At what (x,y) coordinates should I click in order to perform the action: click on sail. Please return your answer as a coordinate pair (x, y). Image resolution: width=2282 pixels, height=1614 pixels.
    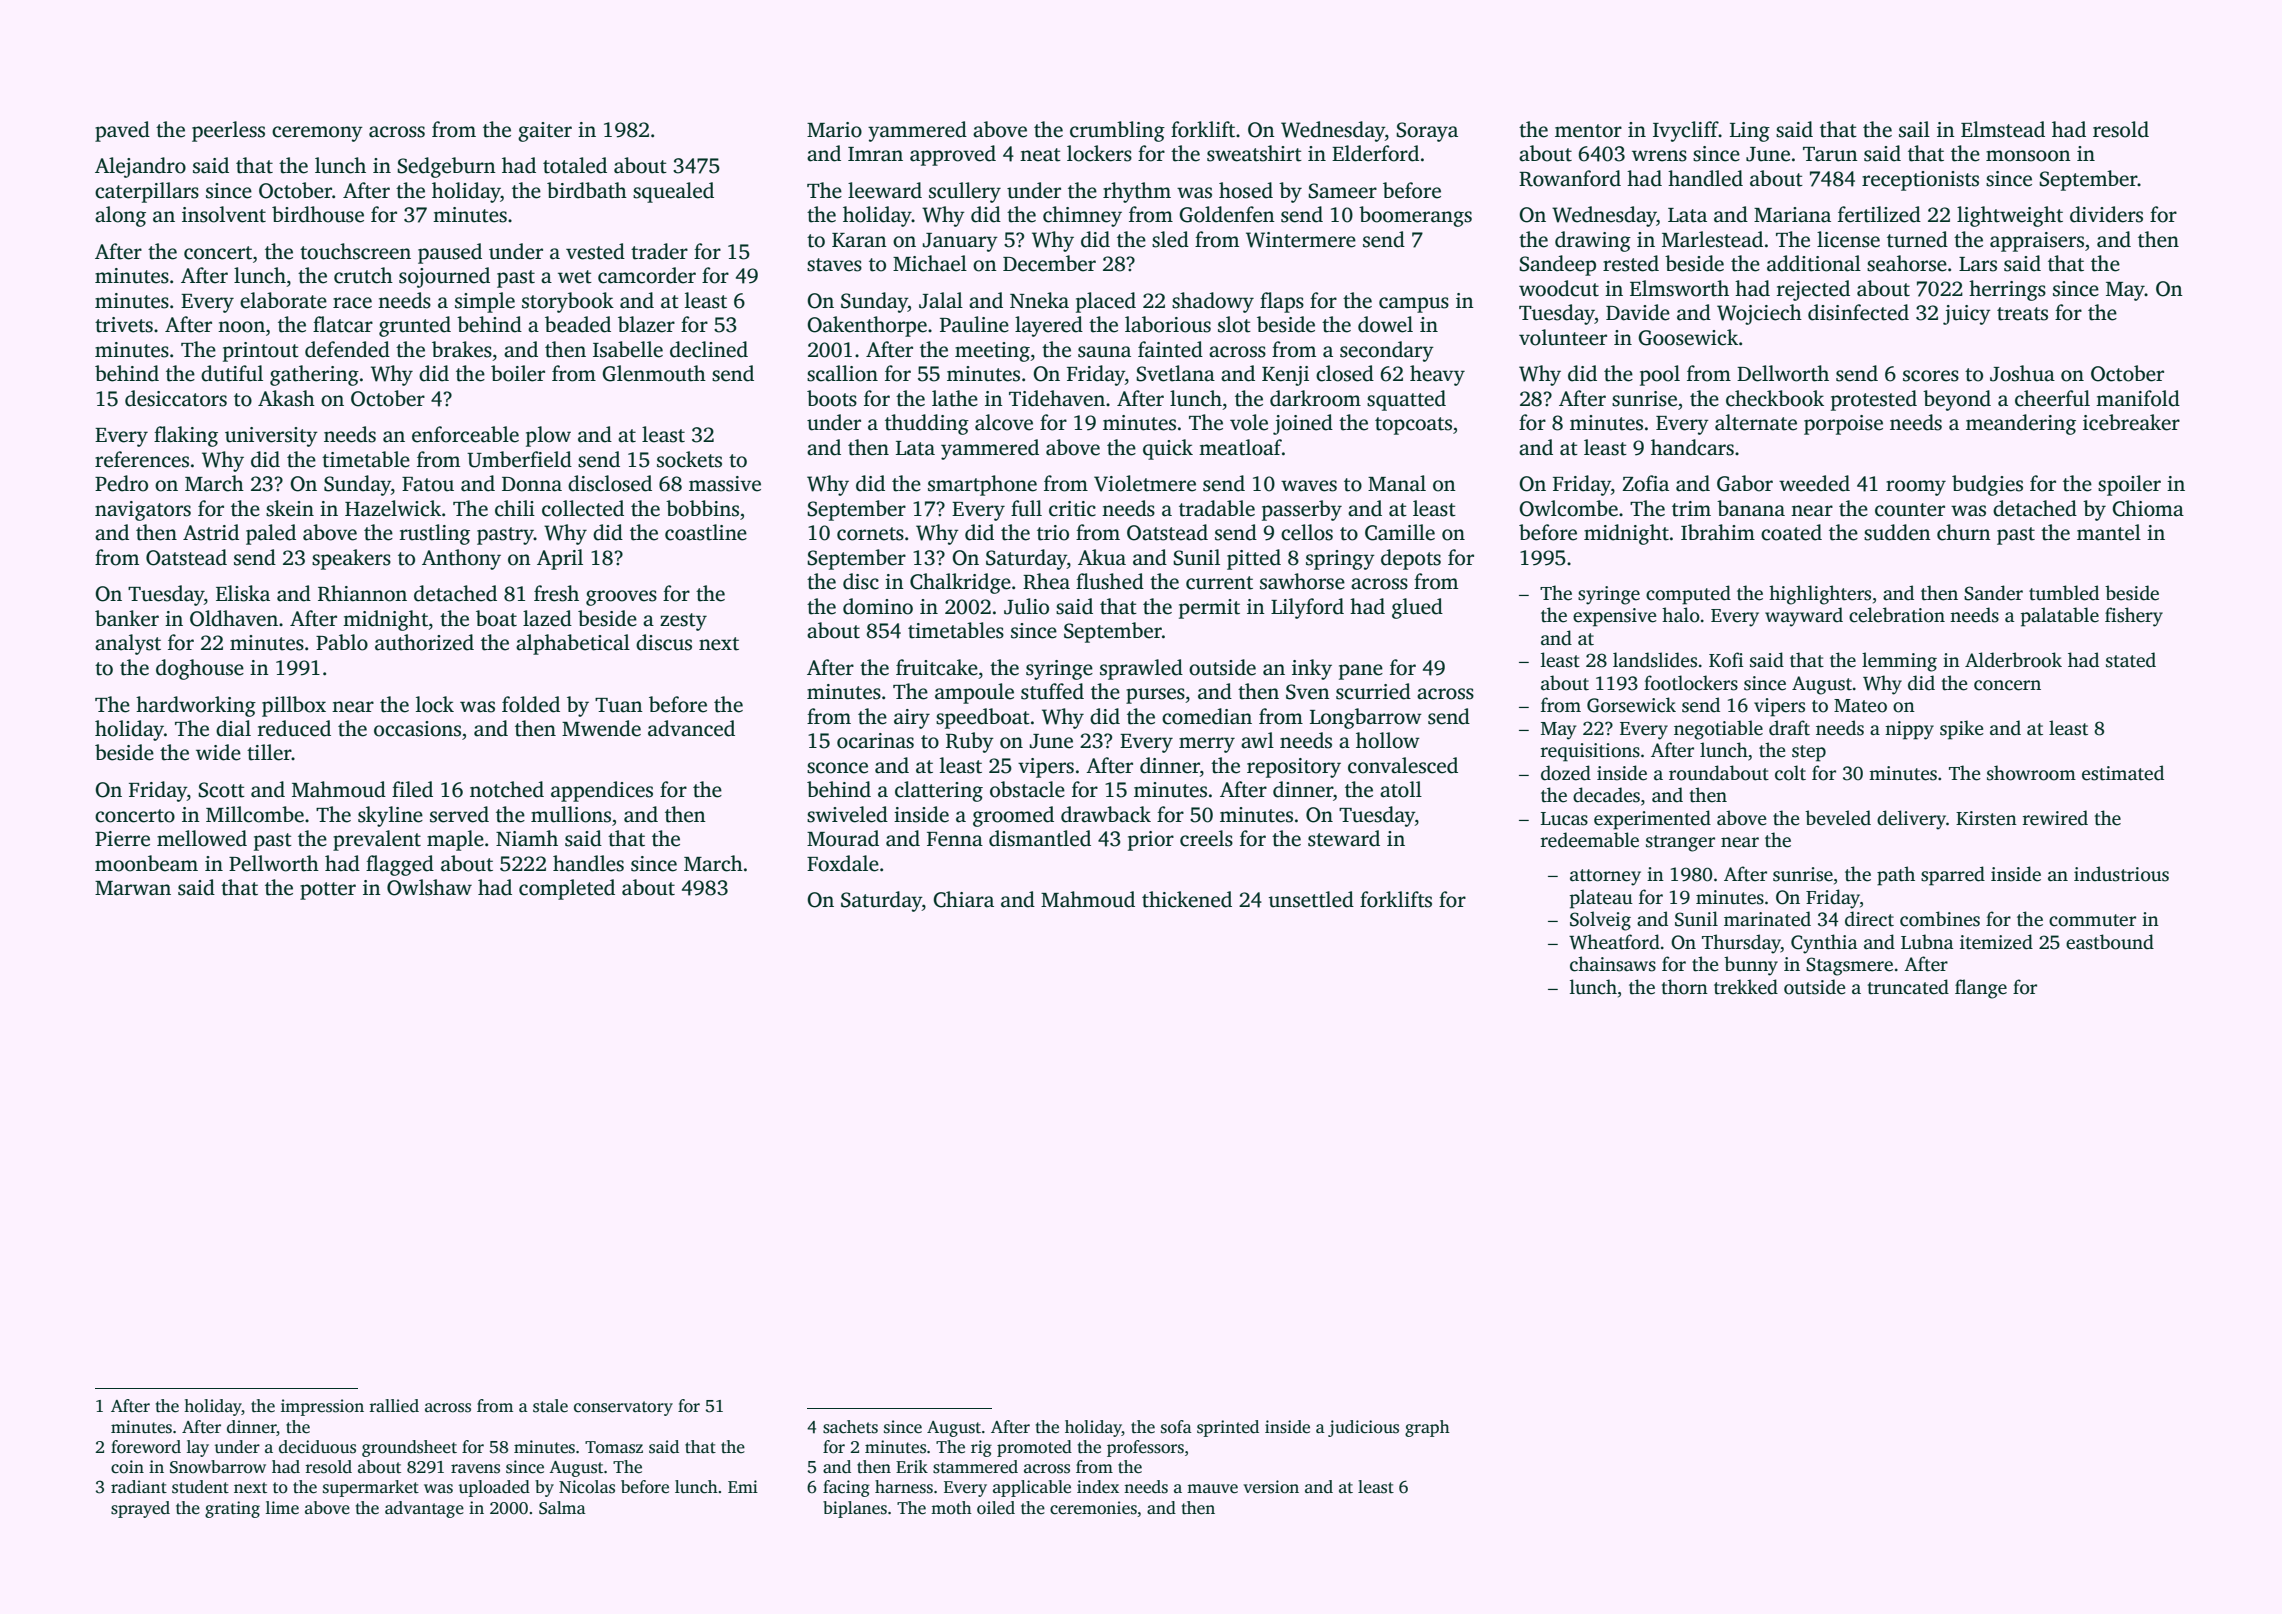
    Looking at the image, I should click on (1914, 129).
